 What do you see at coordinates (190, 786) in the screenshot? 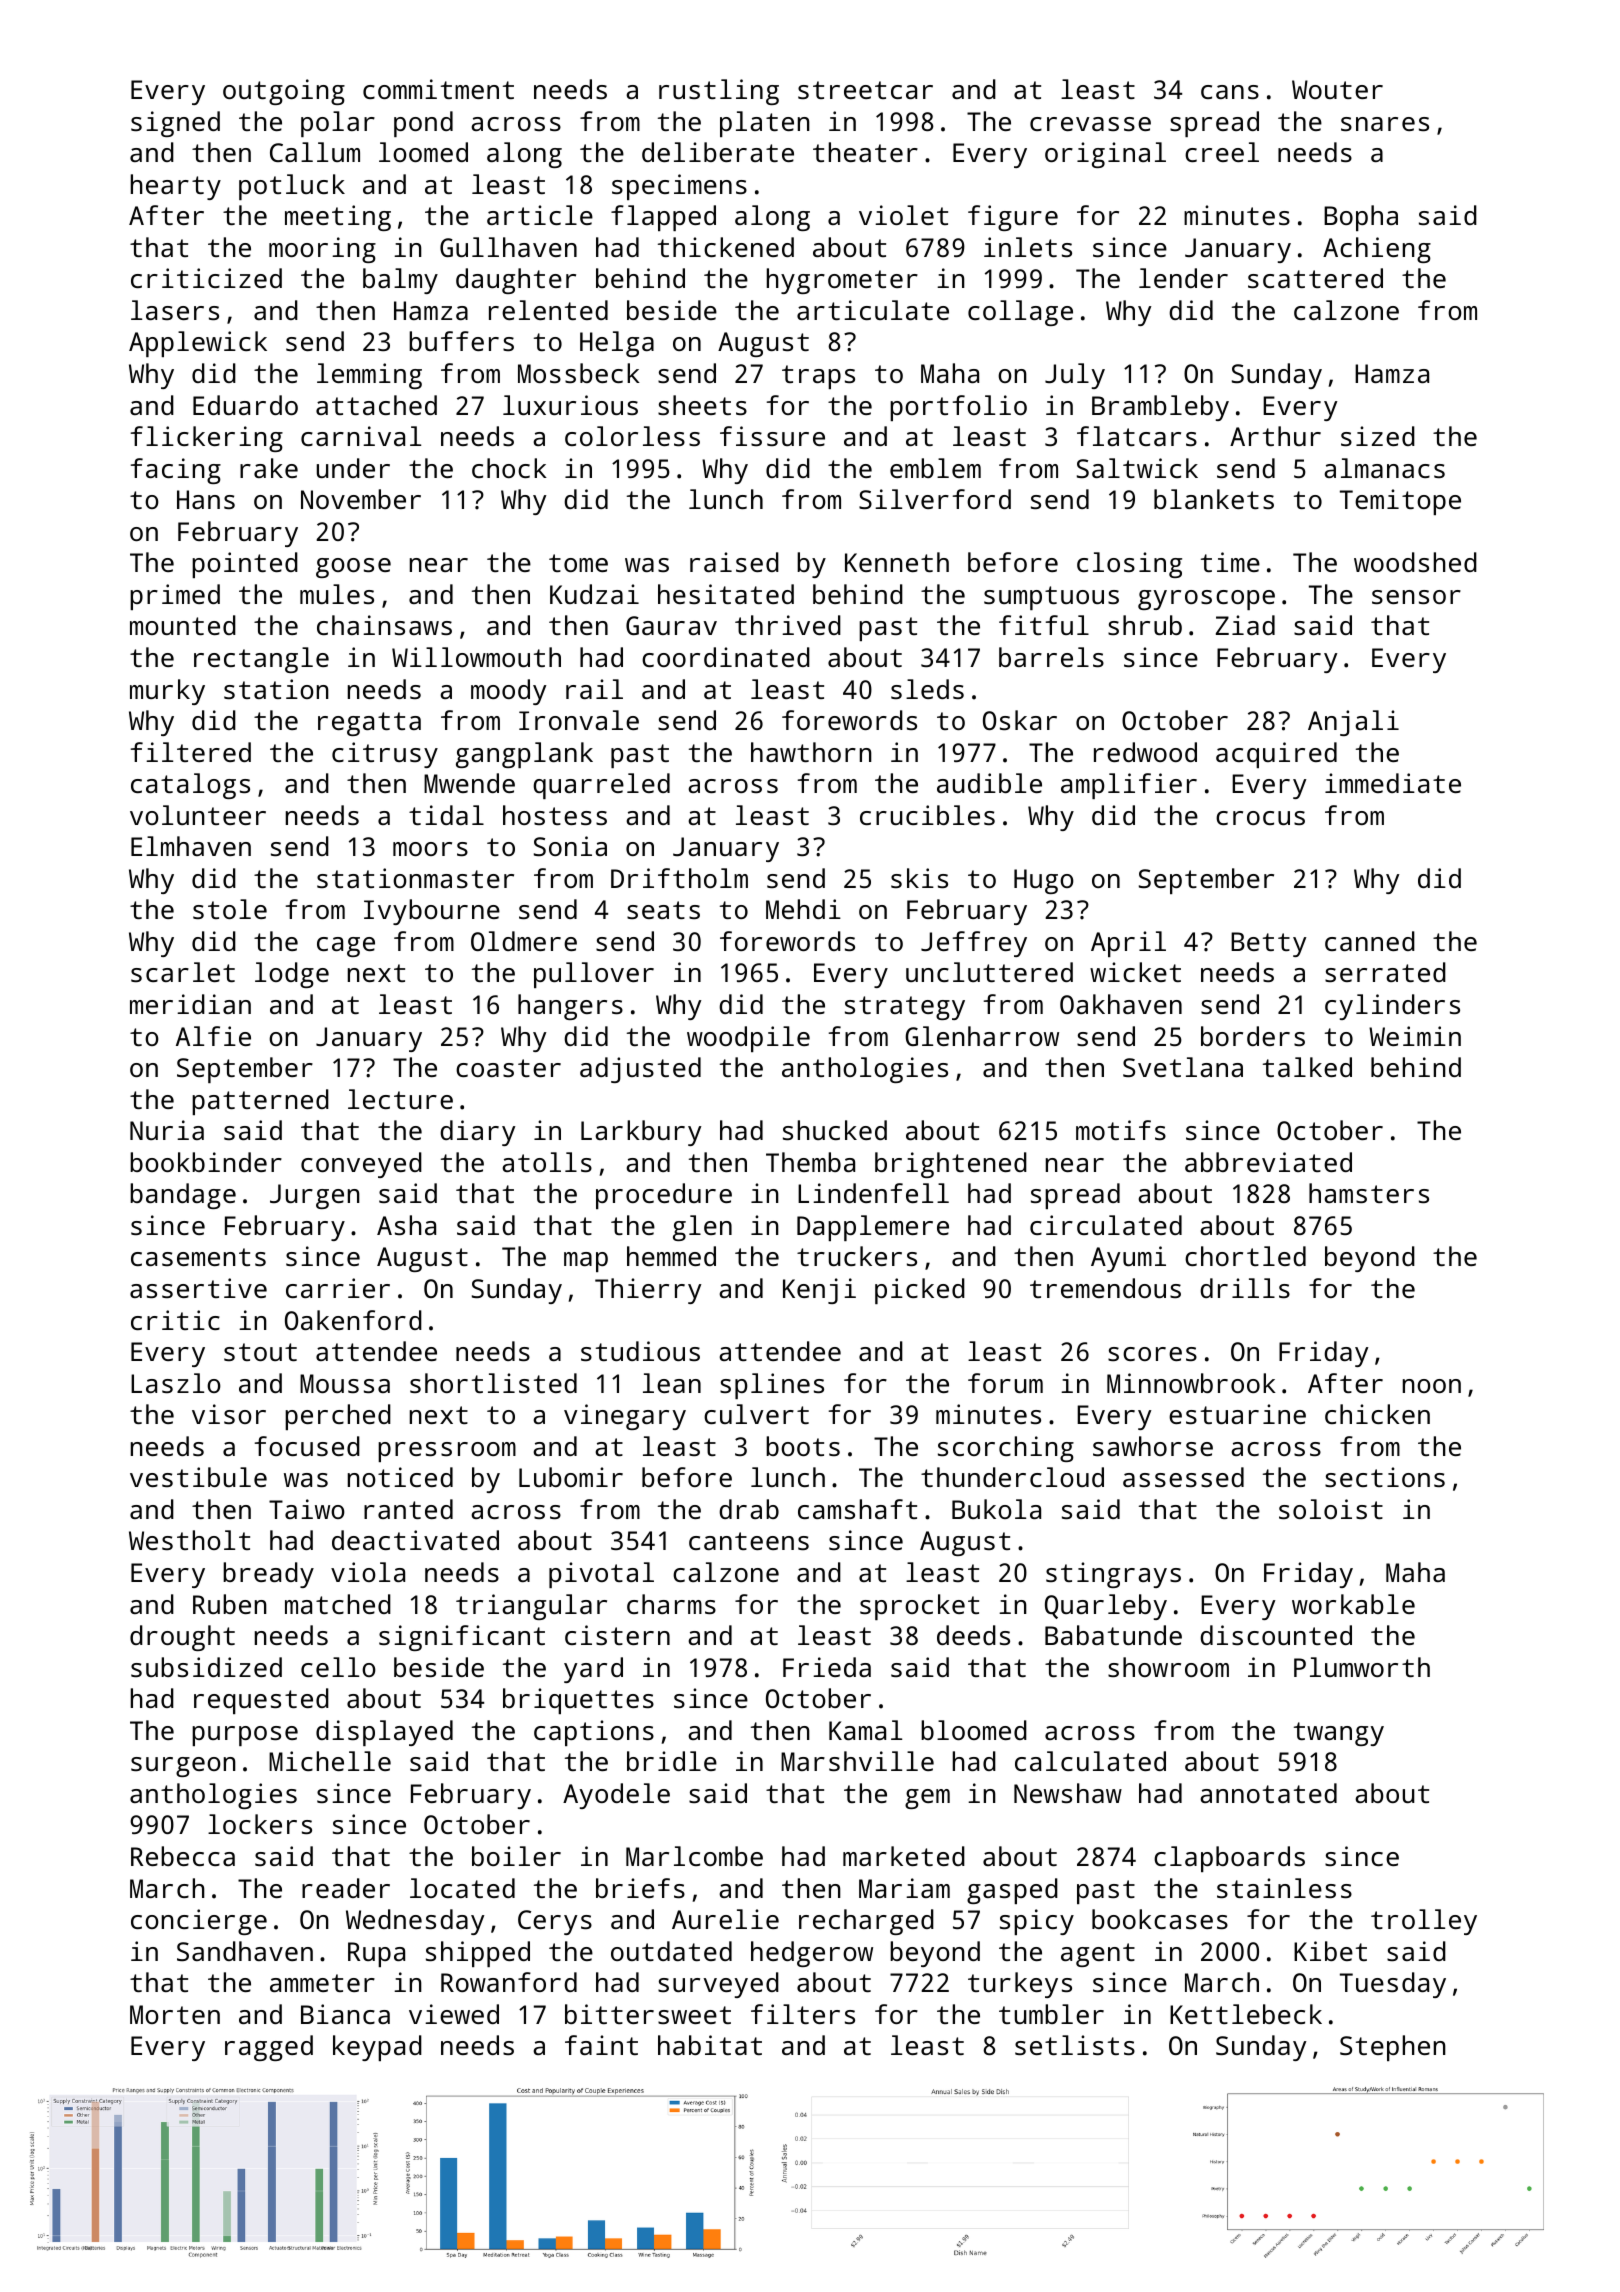
I see `catalogs` at bounding box center [190, 786].
